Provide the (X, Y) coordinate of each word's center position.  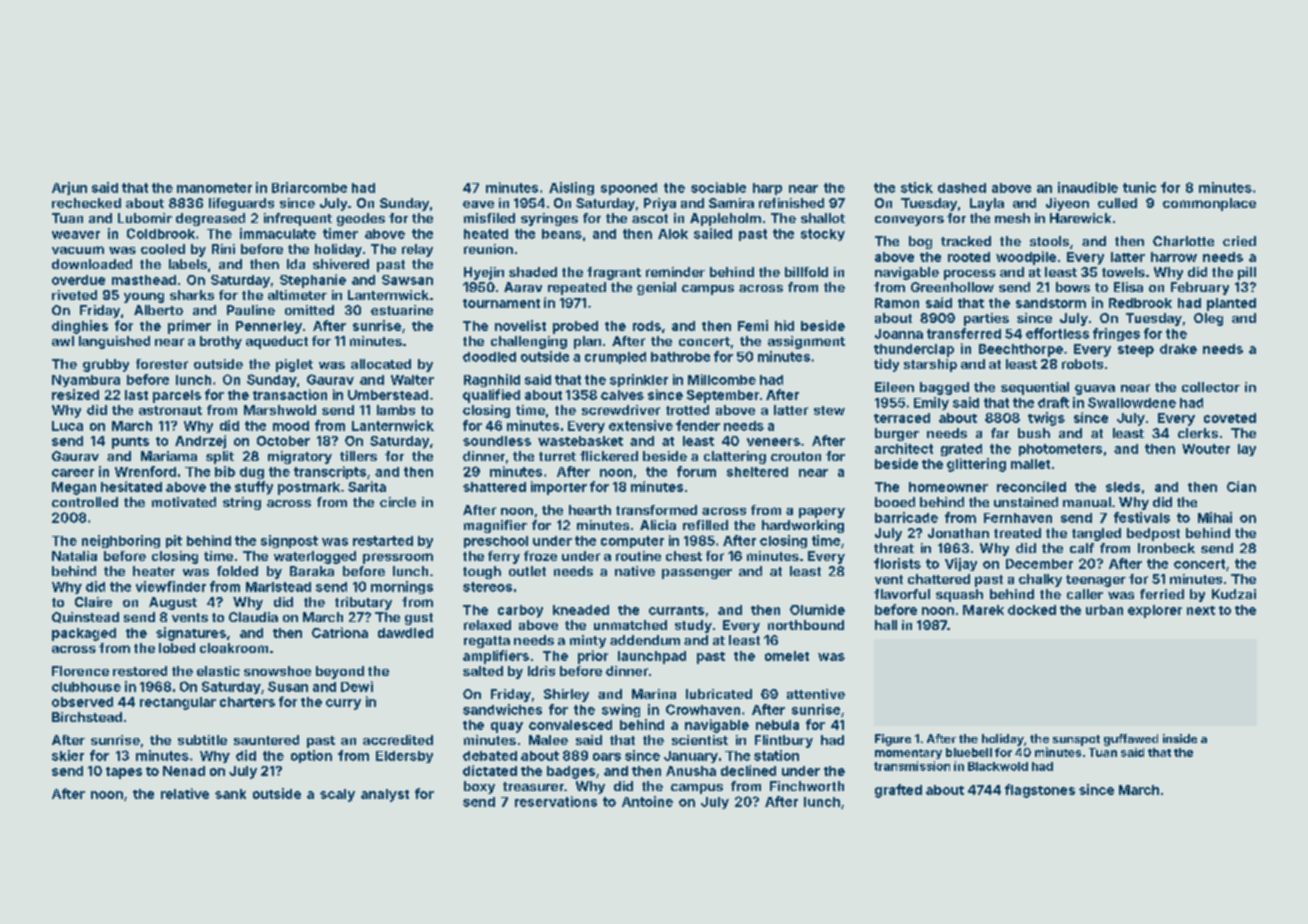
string (242, 503)
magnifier (495, 526)
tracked (966, 241)
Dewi (357, 686)
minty (588, 641)
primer (189, 327)
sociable (718, 187)
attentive (816, 694)
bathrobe (680, 357)
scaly (337, 795)
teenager (1096, 581)
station (776, 755)
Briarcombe (309, 187)
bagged (944, 388)
